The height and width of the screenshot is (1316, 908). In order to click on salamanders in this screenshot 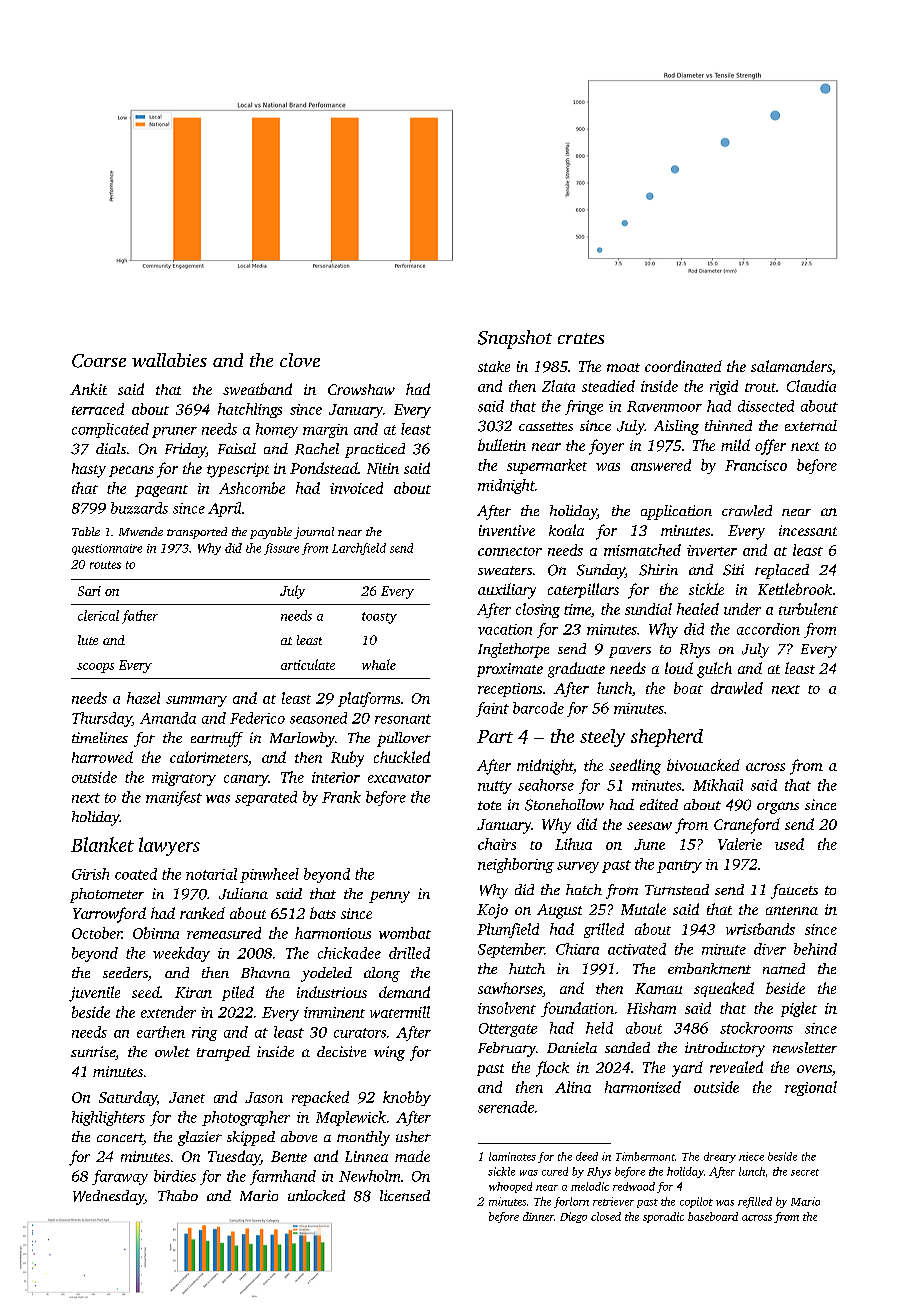, I will do `click(791, 366)`.
